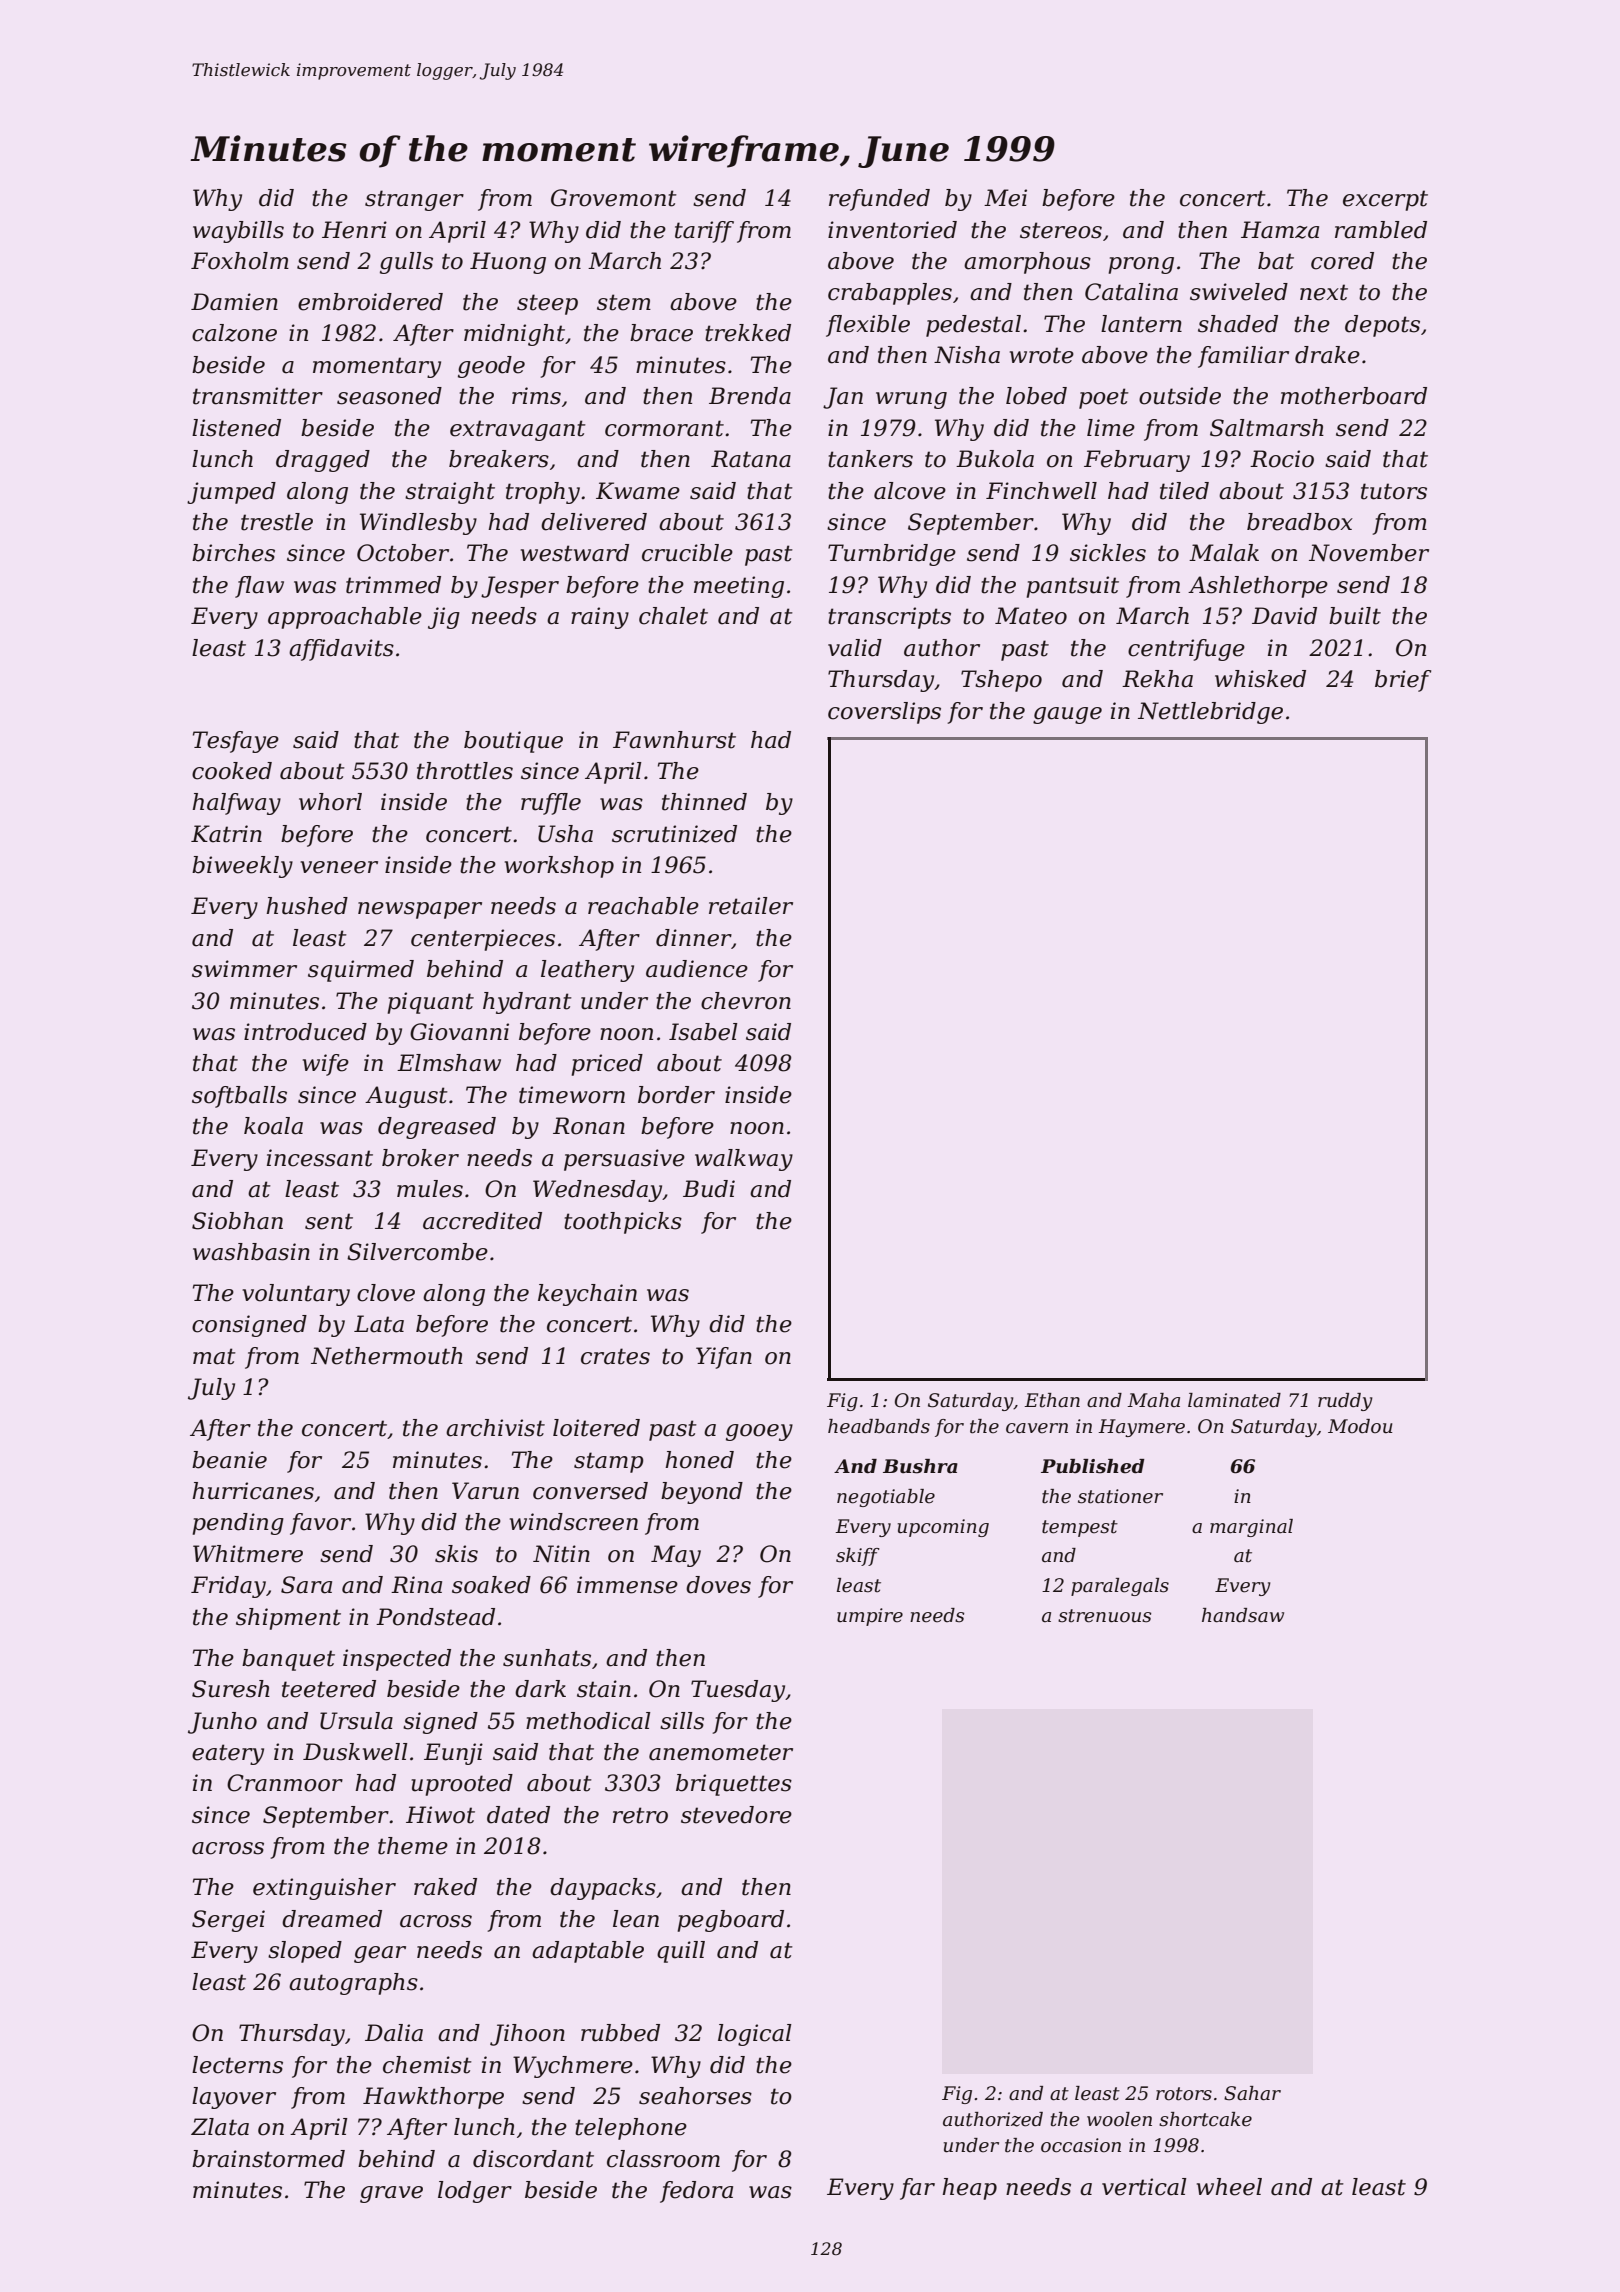  What do you see at coordinates (614, 198) in the image?
I see `Grovemont` at bounding box center [614, 198].
